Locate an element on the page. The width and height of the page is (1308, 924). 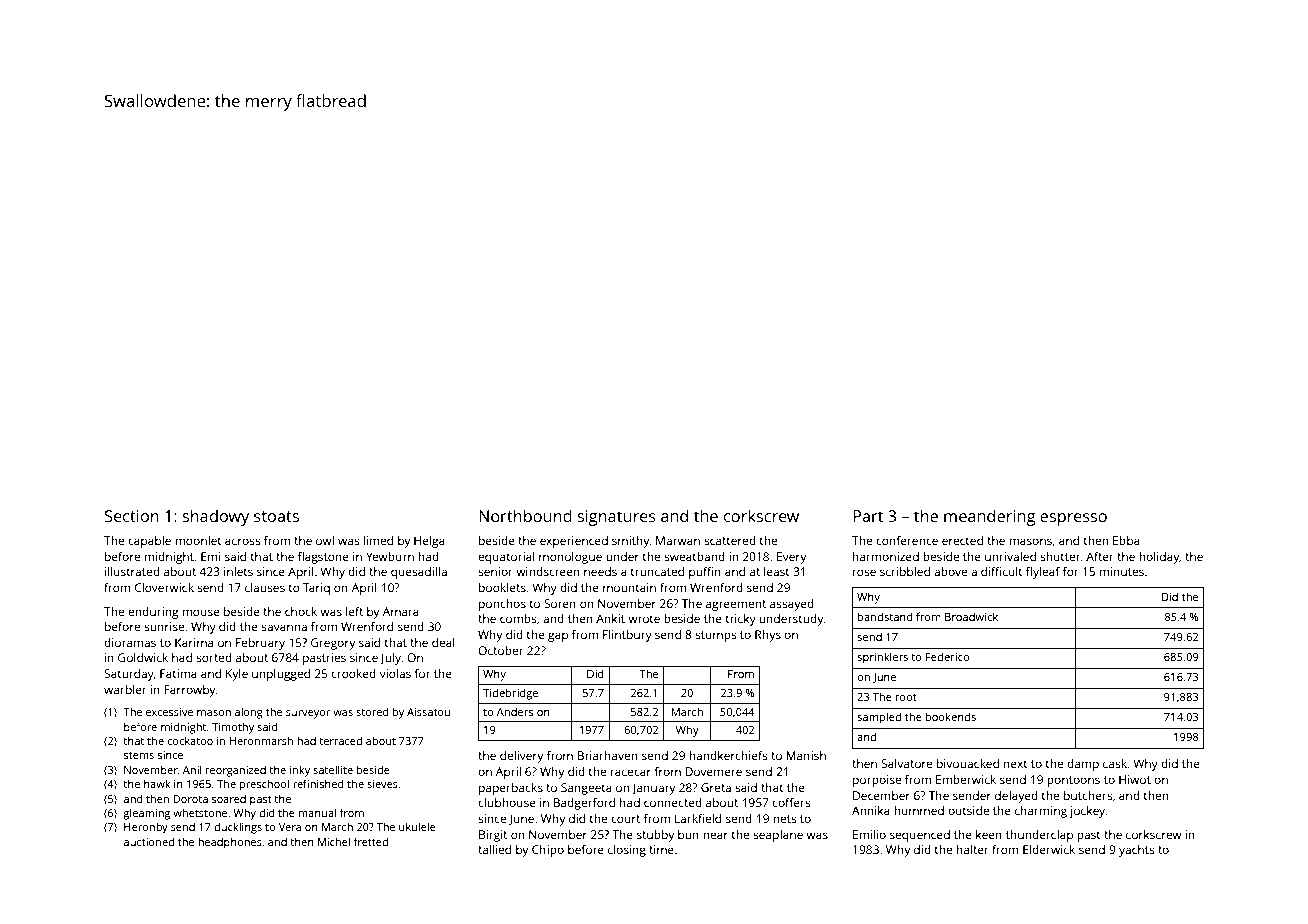
Heronby is located at coordinates (146, 828).
